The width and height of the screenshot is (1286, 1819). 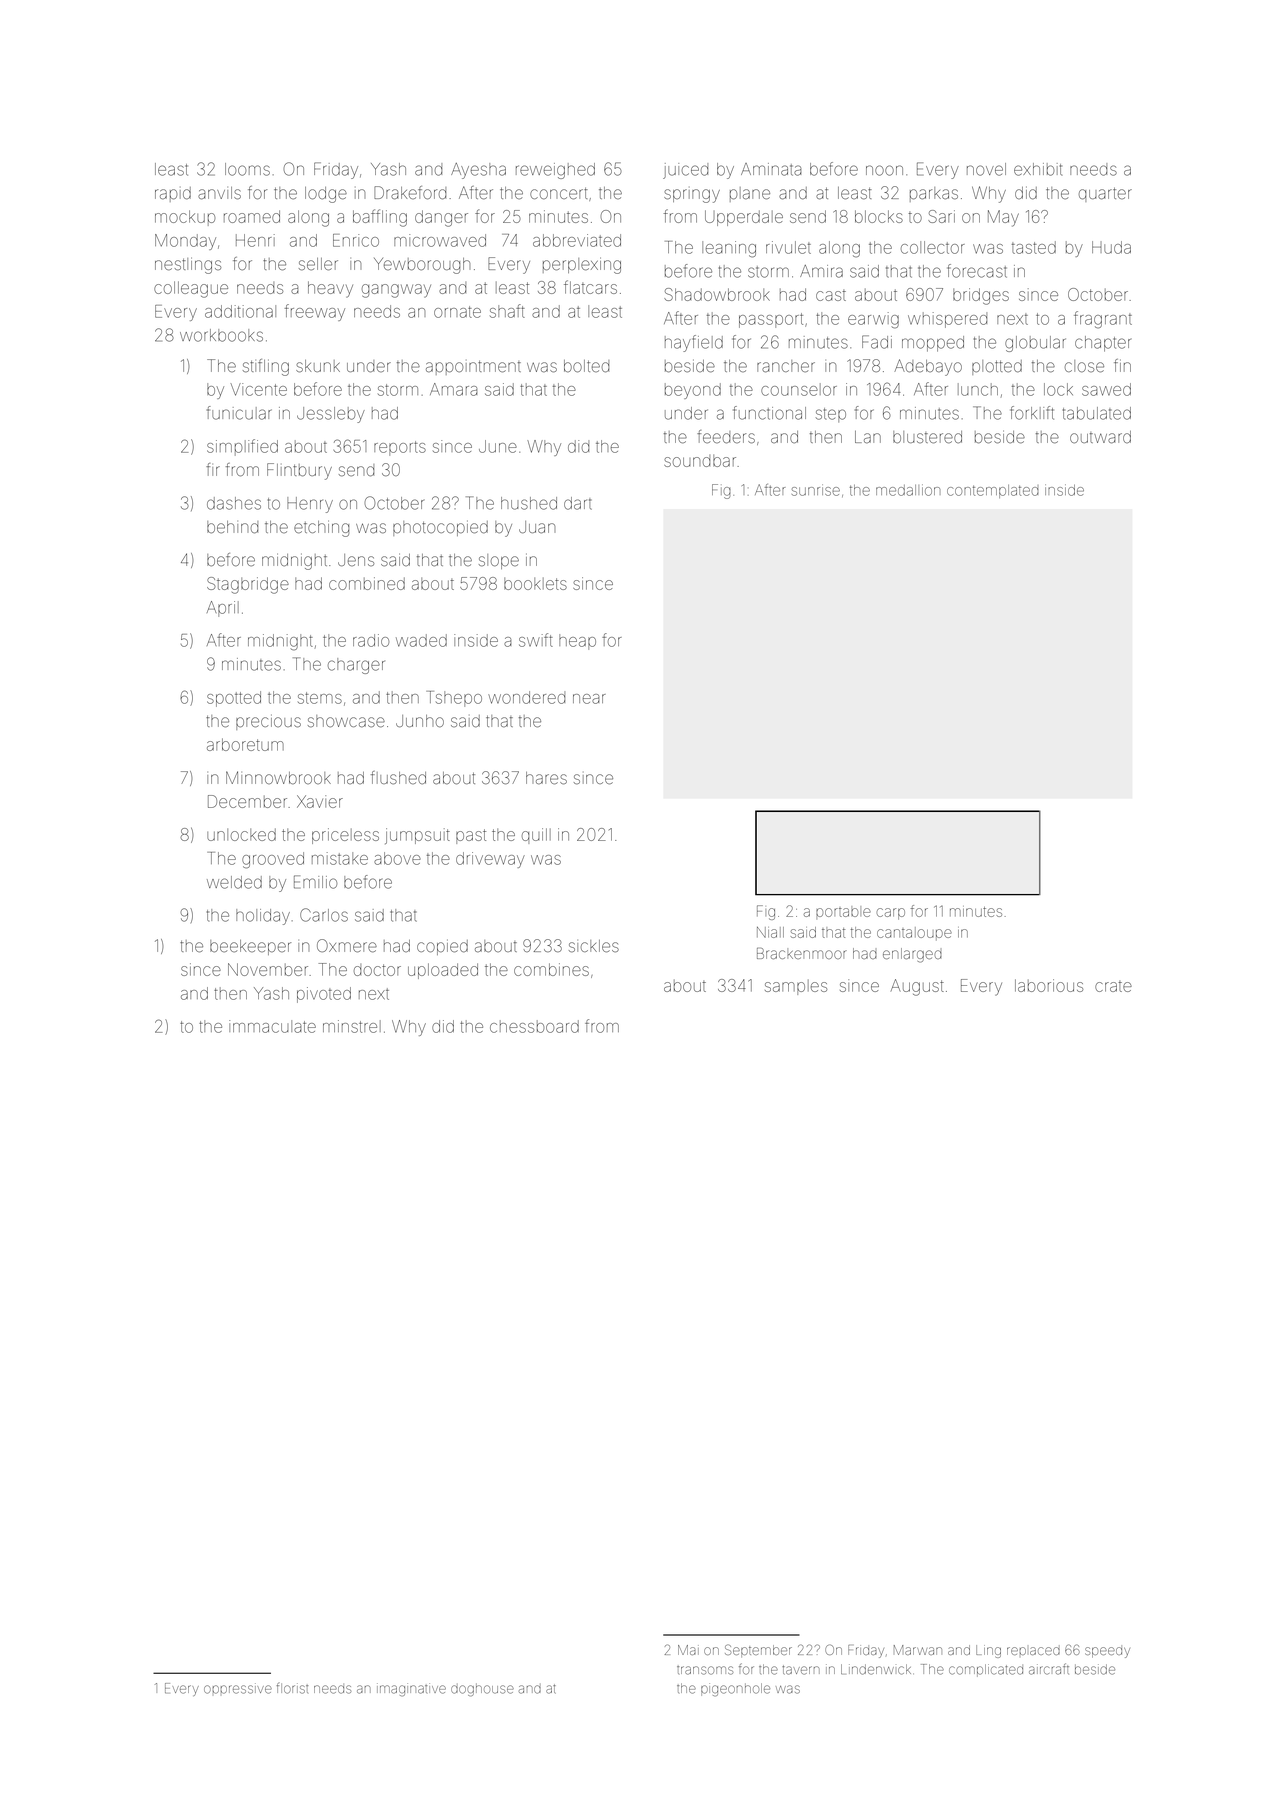 I want to click on Mai, so click(x=688, y=1650).
